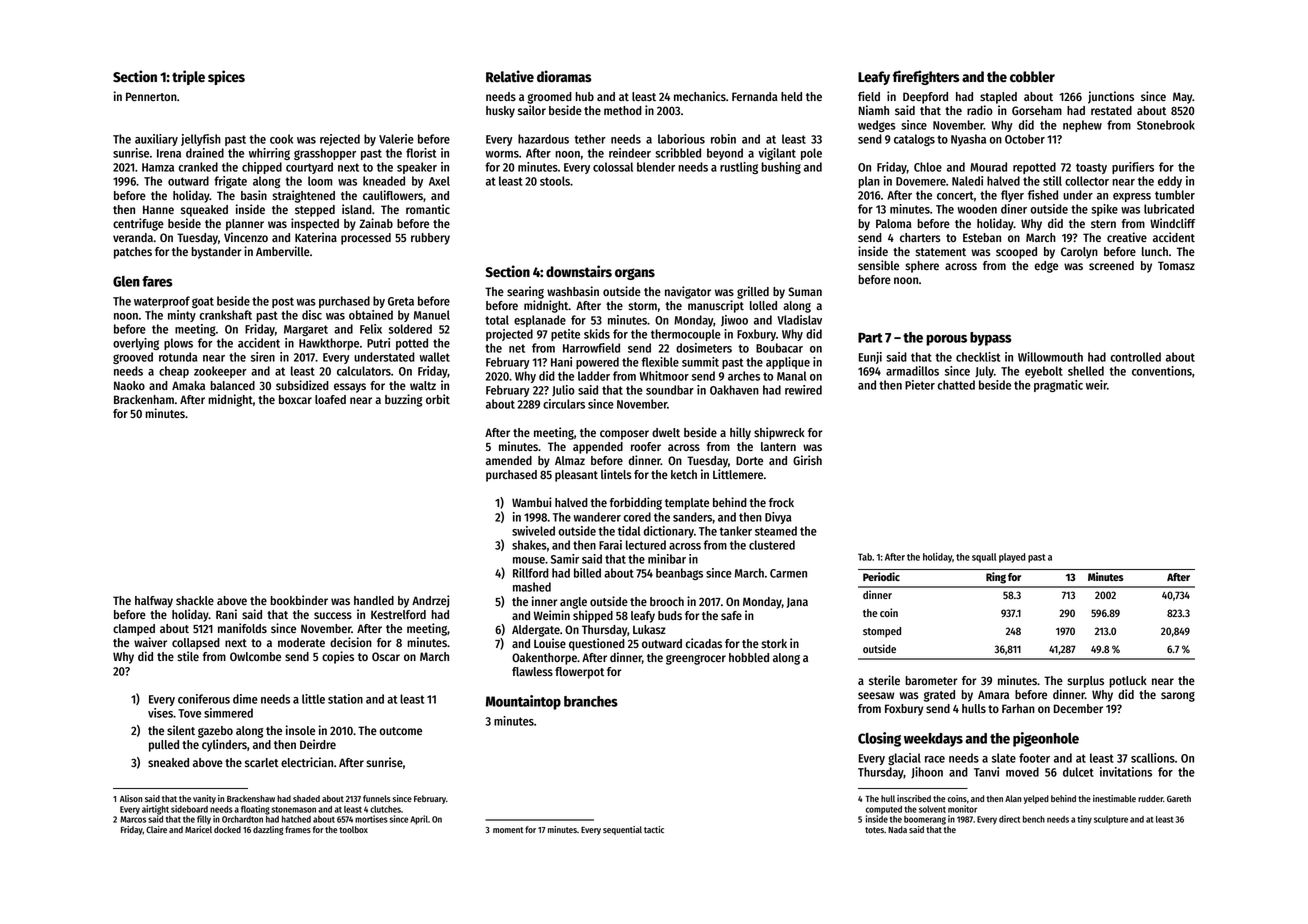 The height and width of the page is (924, 1308). I want to click on screened, so click(1111, 265).
